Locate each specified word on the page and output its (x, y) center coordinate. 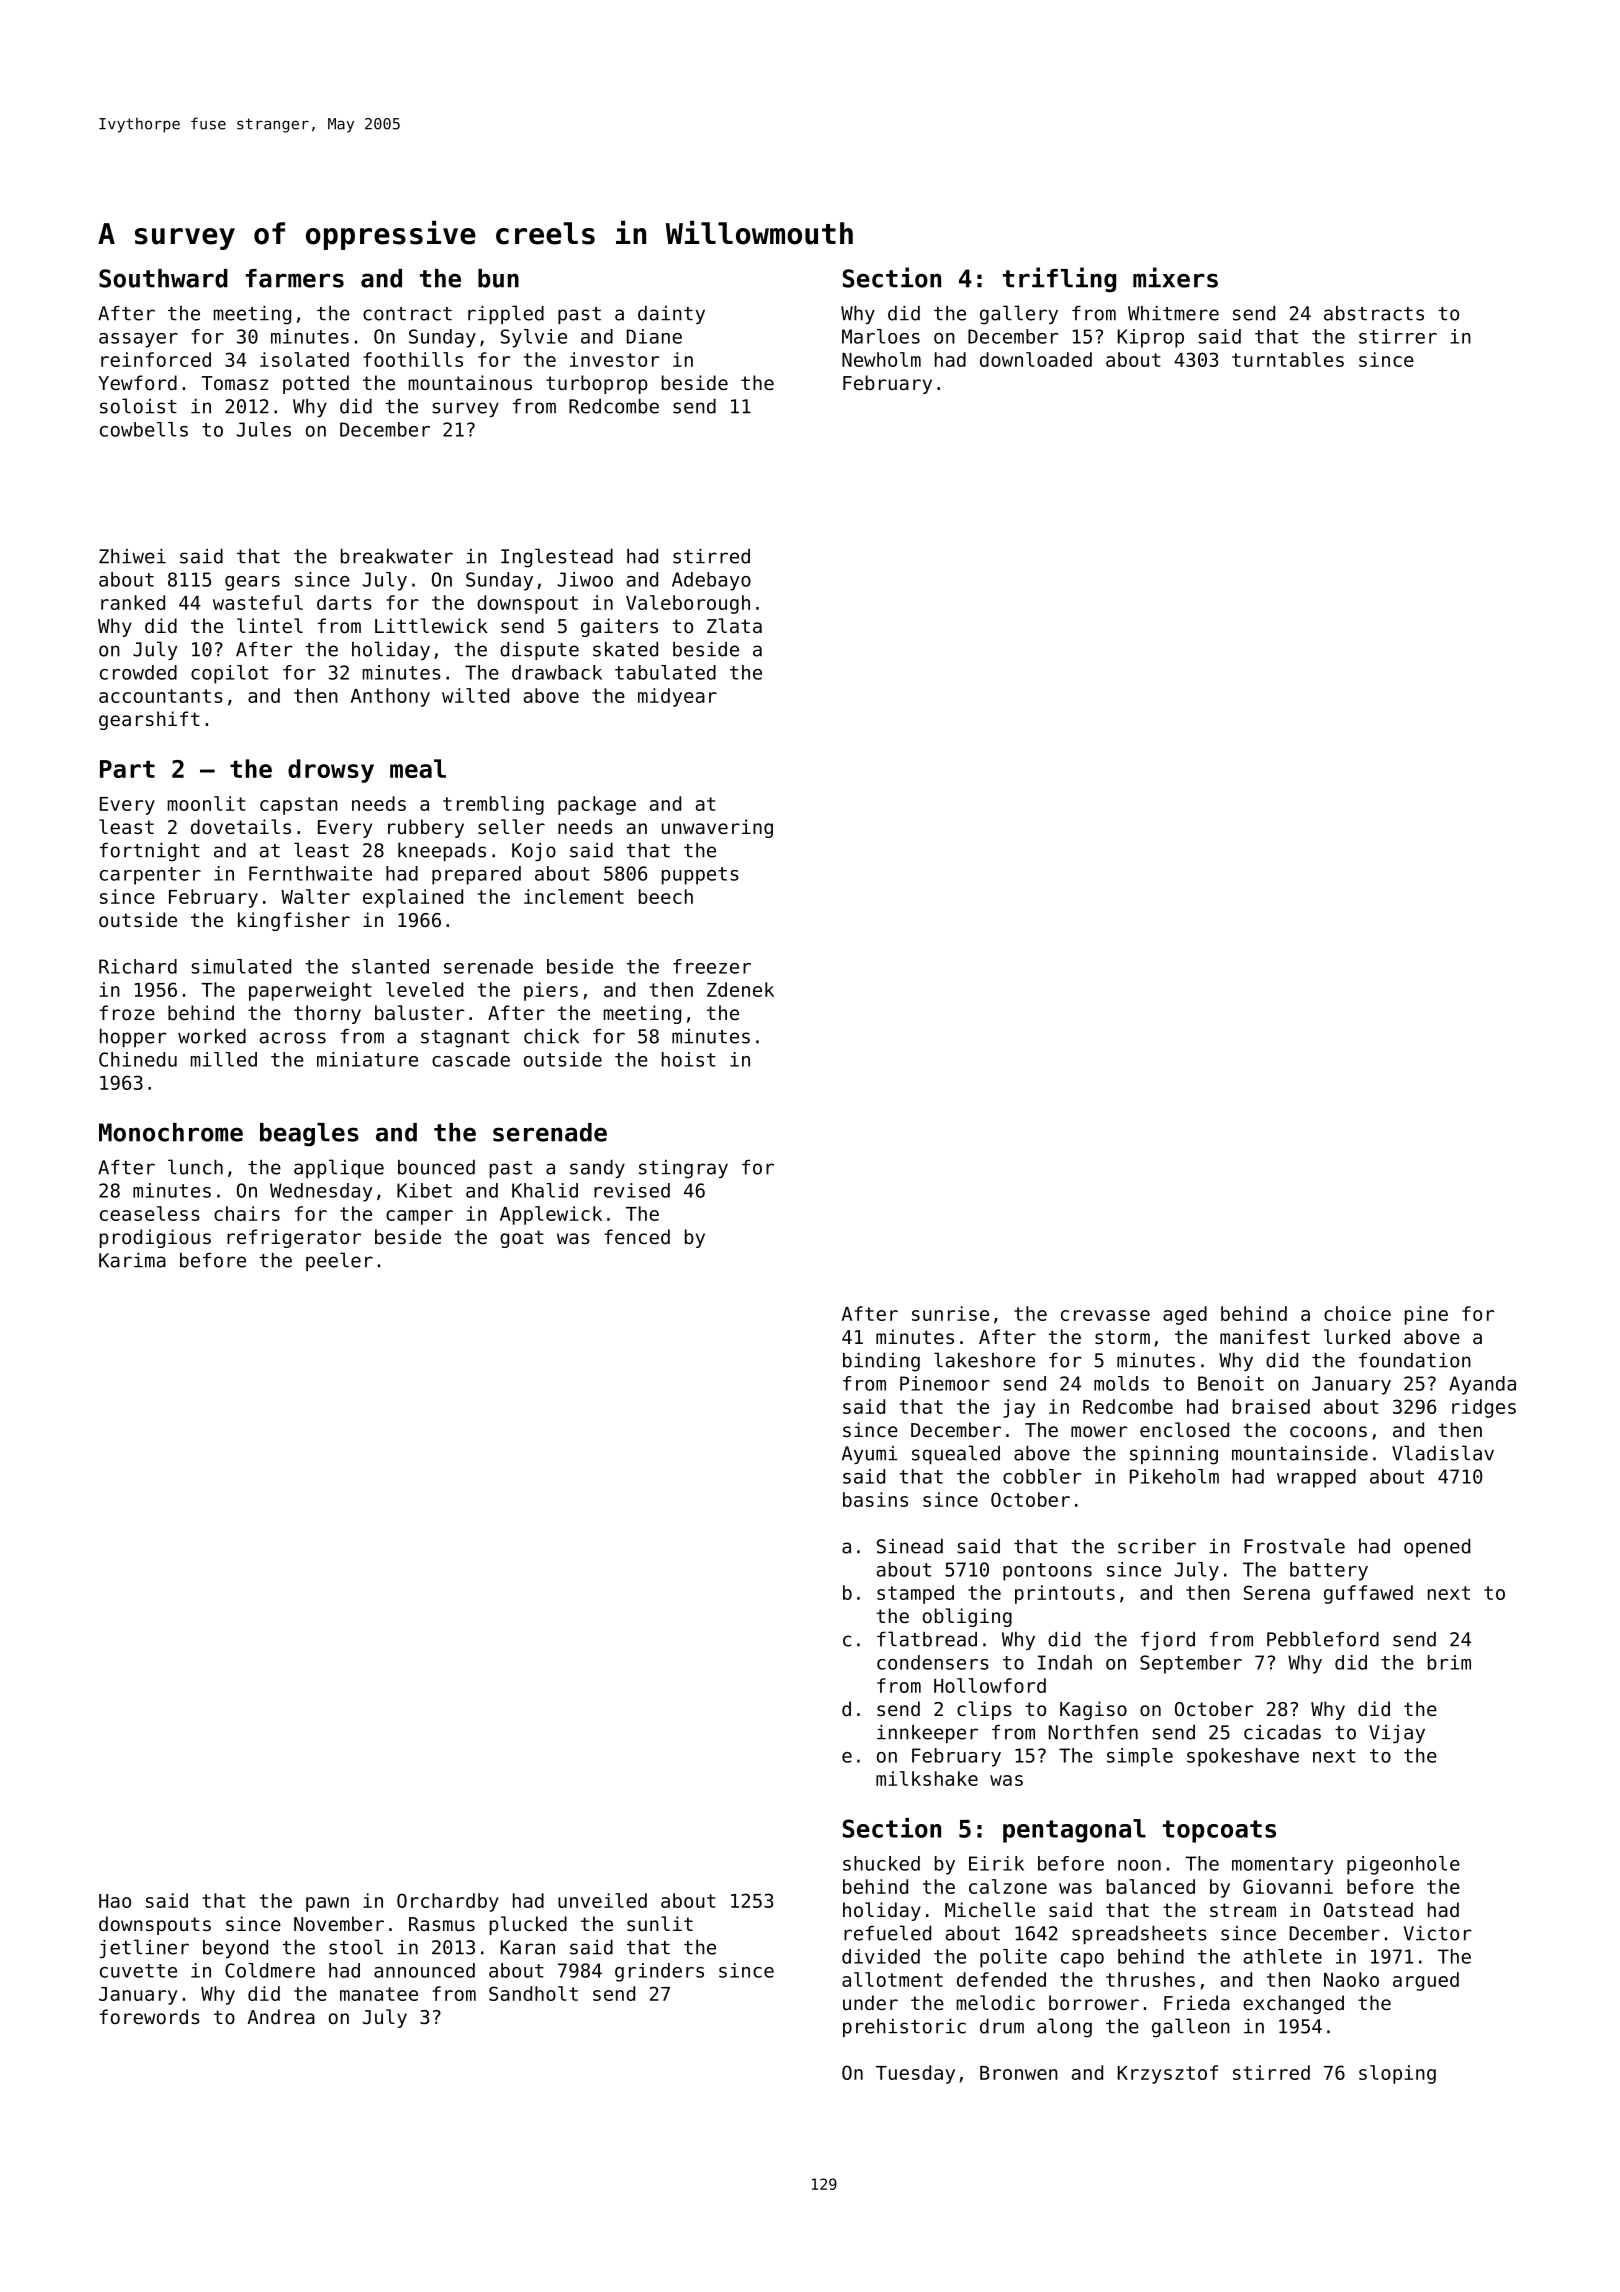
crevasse (1105, 1315)
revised (632, 1190)
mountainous (470, 382)
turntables (1288, 359)
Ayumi (869, 1455)
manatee (379, 1994)
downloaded (1036, 359)
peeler (339, 1261)
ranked (133, 602)
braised (1271, 1406)
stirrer (1398, 336)
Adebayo (711, 581)
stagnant (465, 1039)
